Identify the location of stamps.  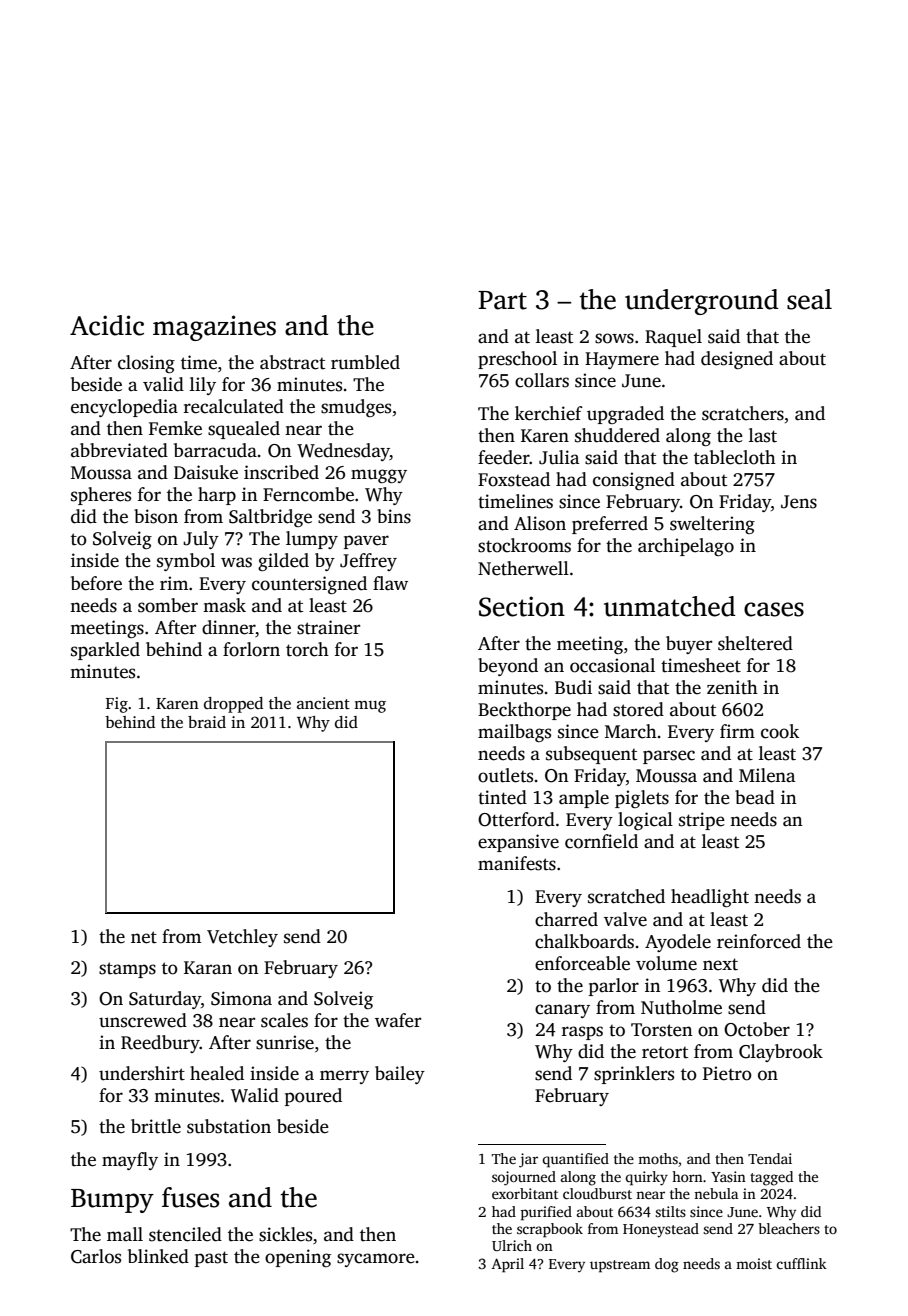
(127, 970).
